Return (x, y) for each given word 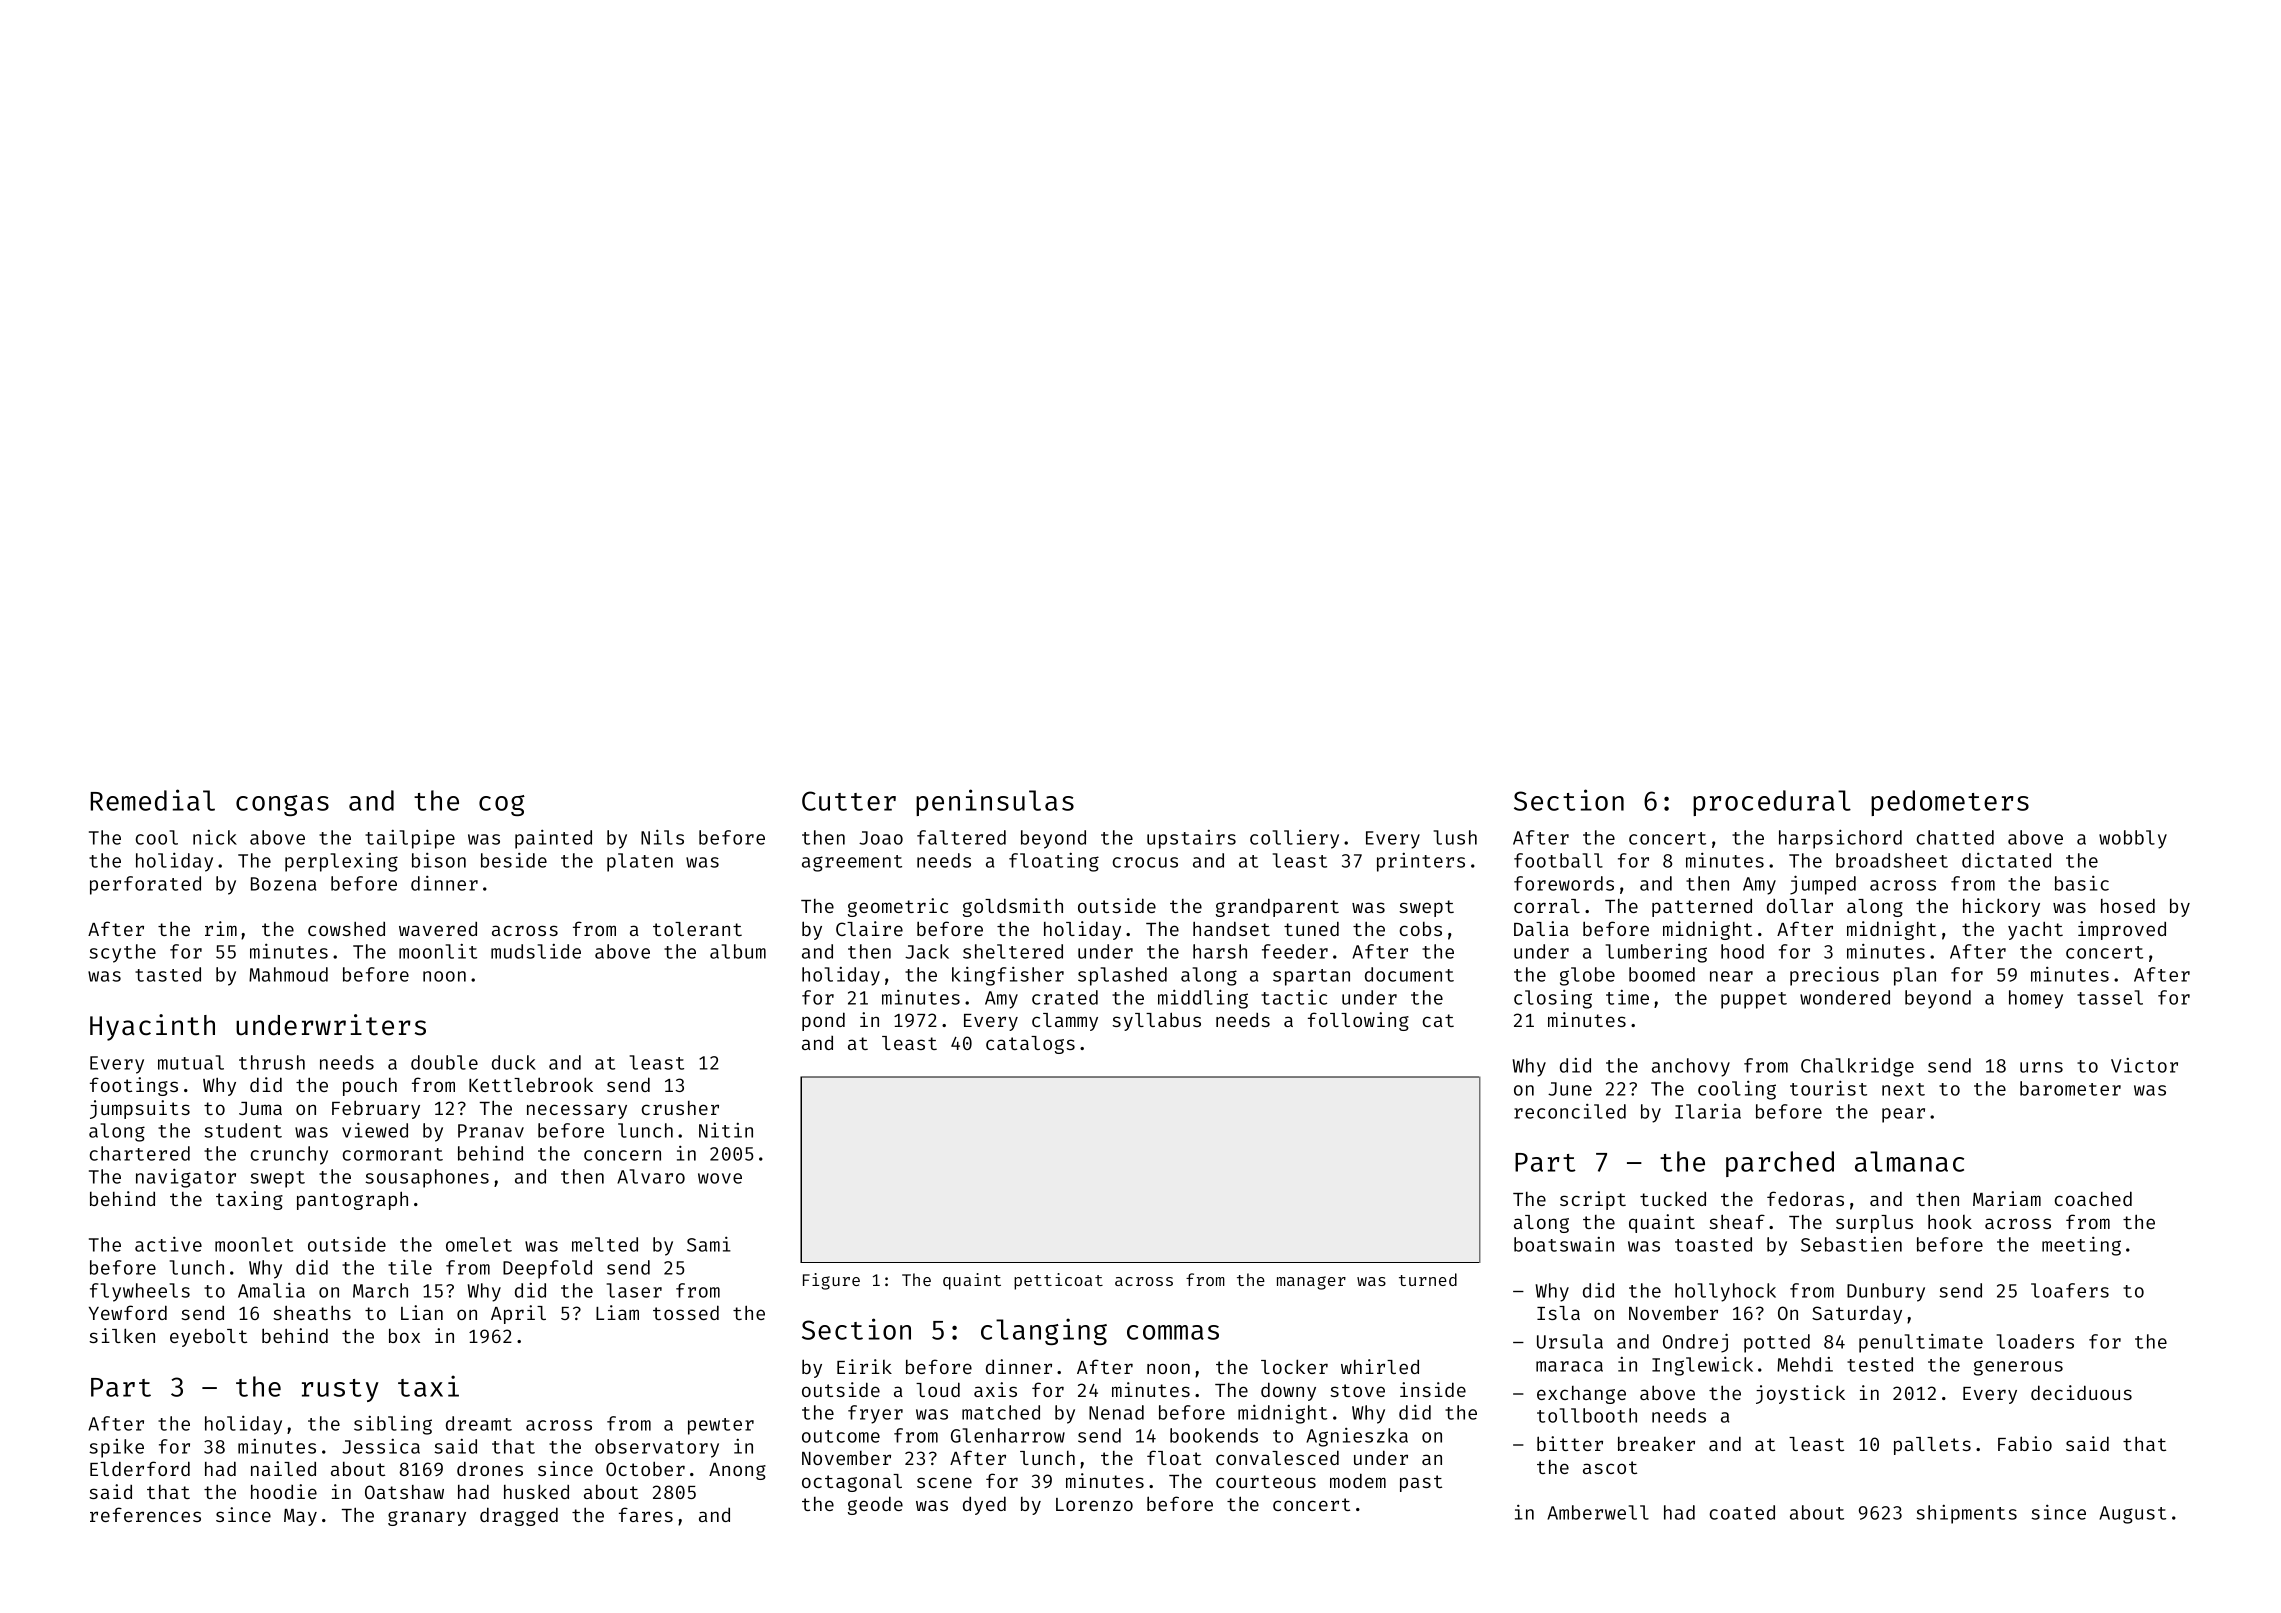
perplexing (341, 862)
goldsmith (1013, 907)
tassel (2110, 997)
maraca (1569, 1366)
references (145, 1514)
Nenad (1116, 1412)
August (2132, 1515)
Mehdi (1805, 1364)
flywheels (140, 1292)
